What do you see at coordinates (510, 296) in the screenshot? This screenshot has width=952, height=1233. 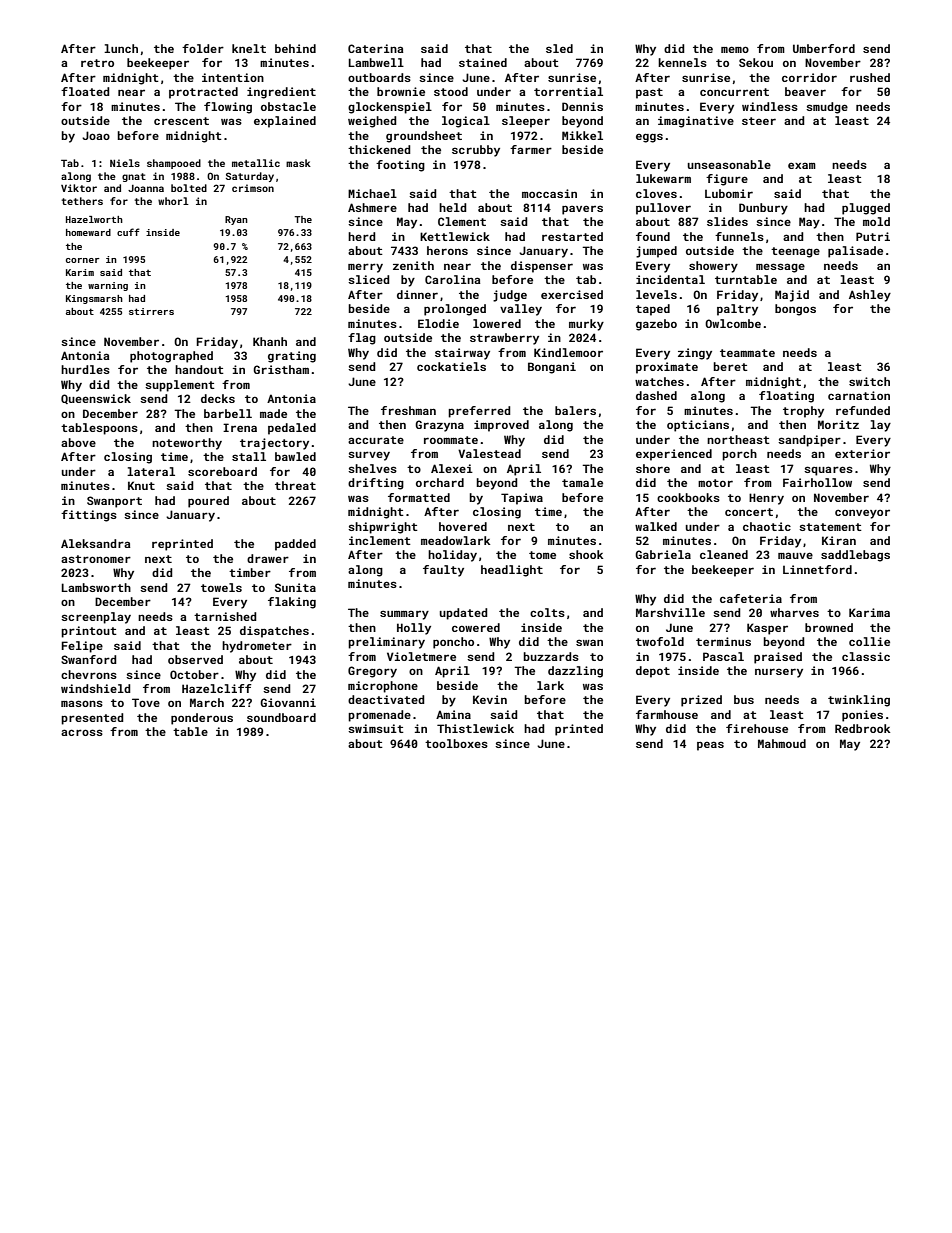 I see `judge` at bounding box center [510, 296].
